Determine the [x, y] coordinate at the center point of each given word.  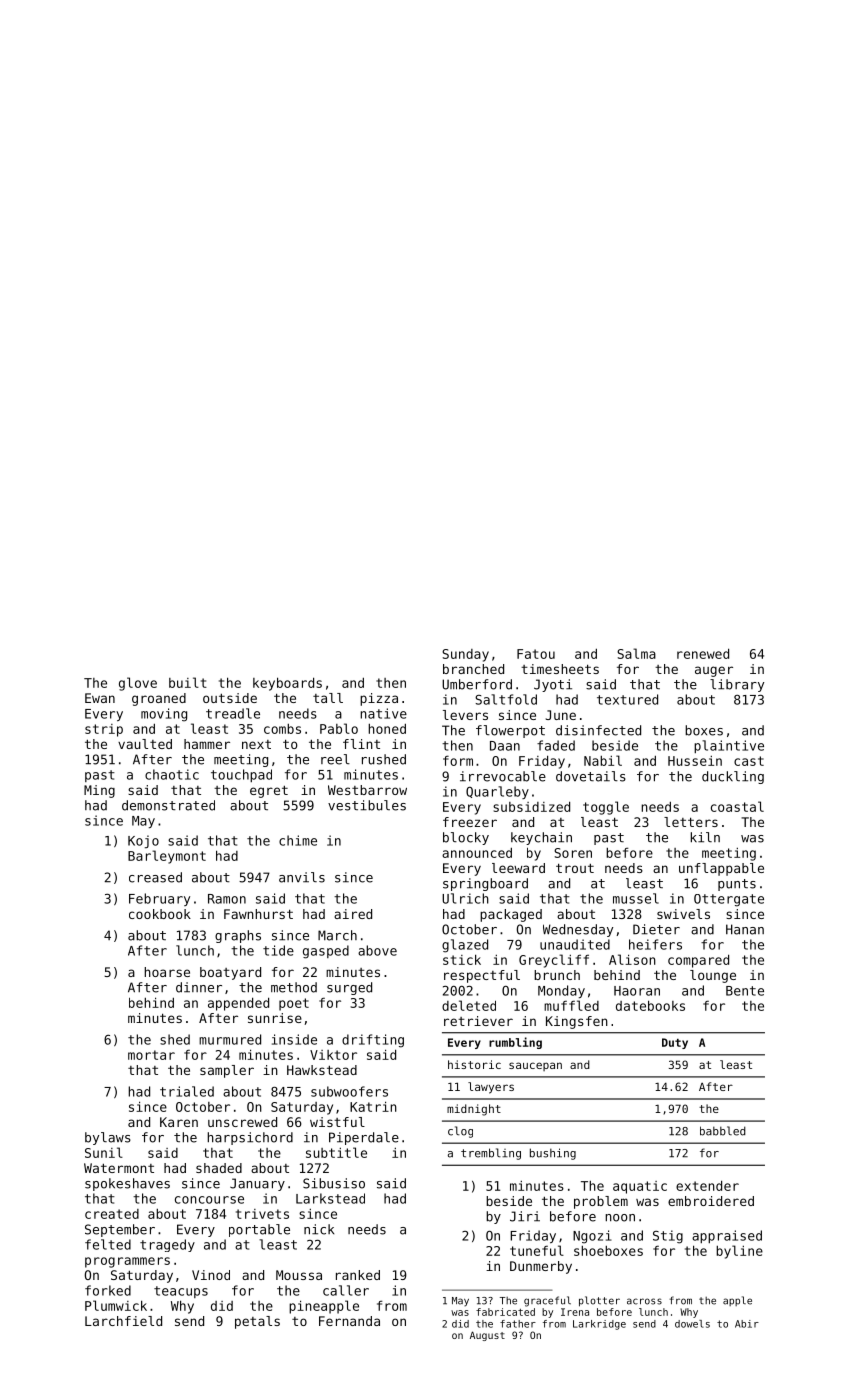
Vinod [211, 1275]
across [644, 1301]
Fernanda [349, 1321]
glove [138, 684]
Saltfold [506, 699]
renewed [703, 653]
